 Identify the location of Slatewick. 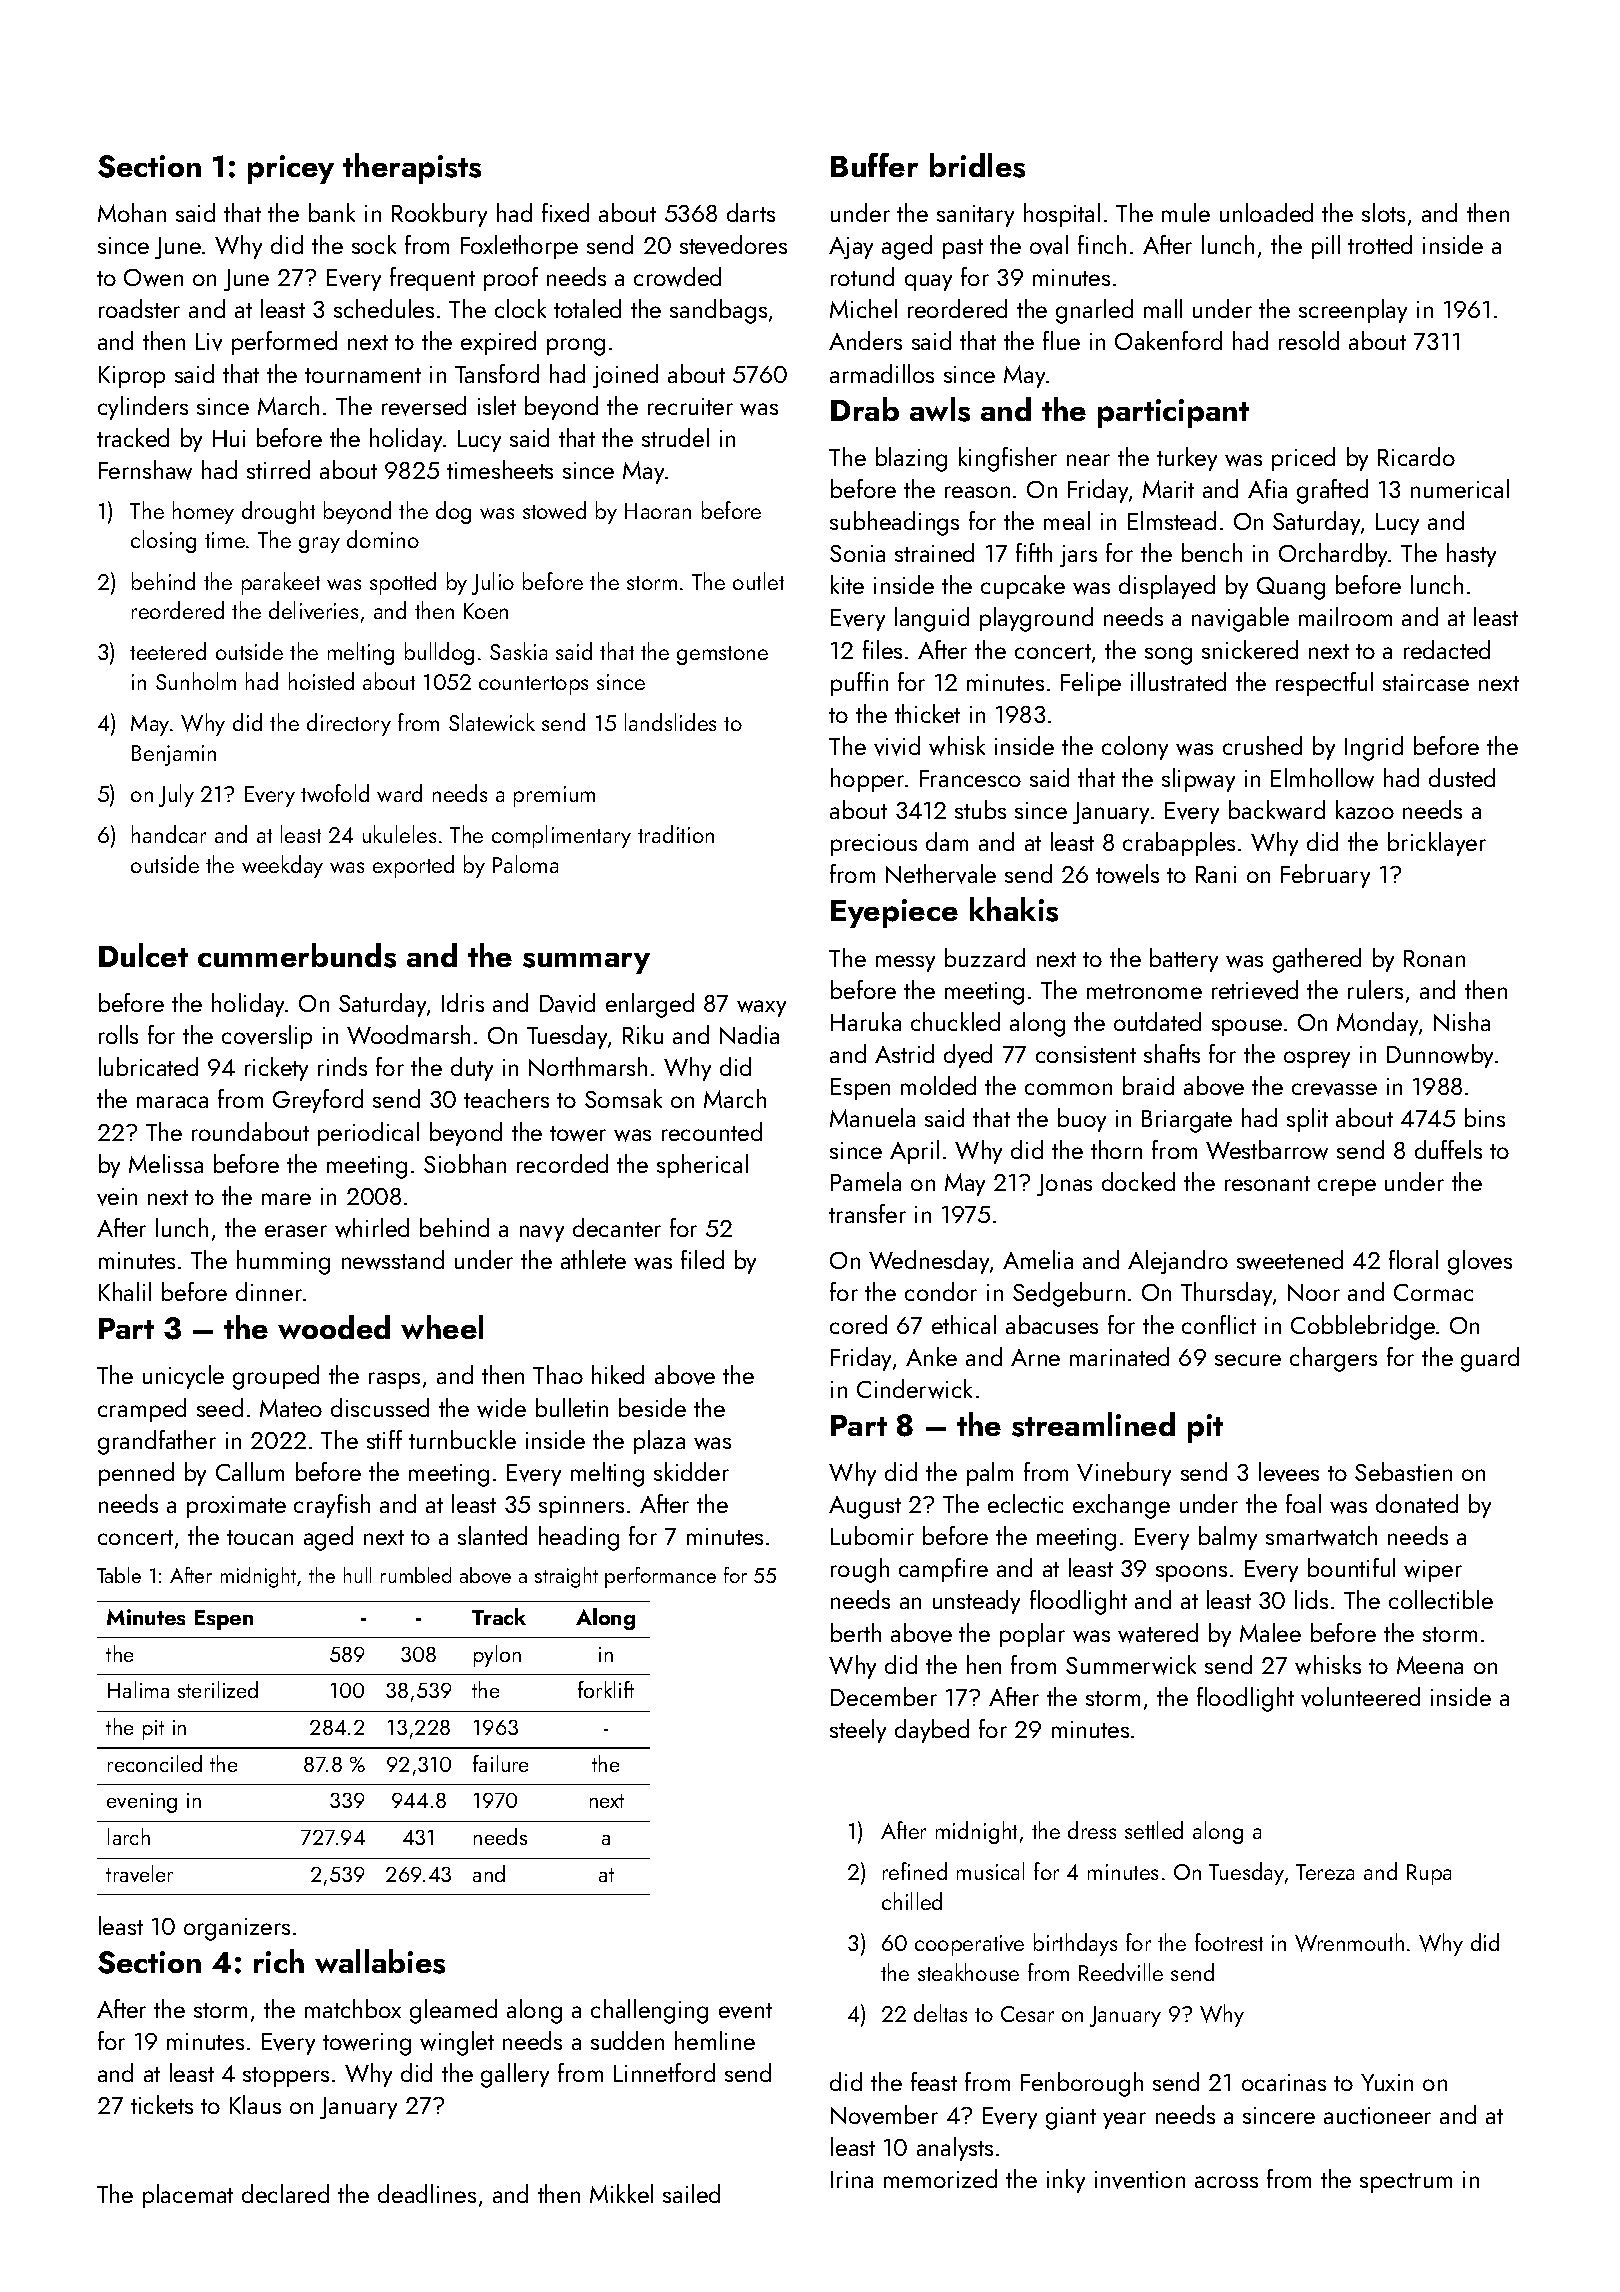
(492, 722).
